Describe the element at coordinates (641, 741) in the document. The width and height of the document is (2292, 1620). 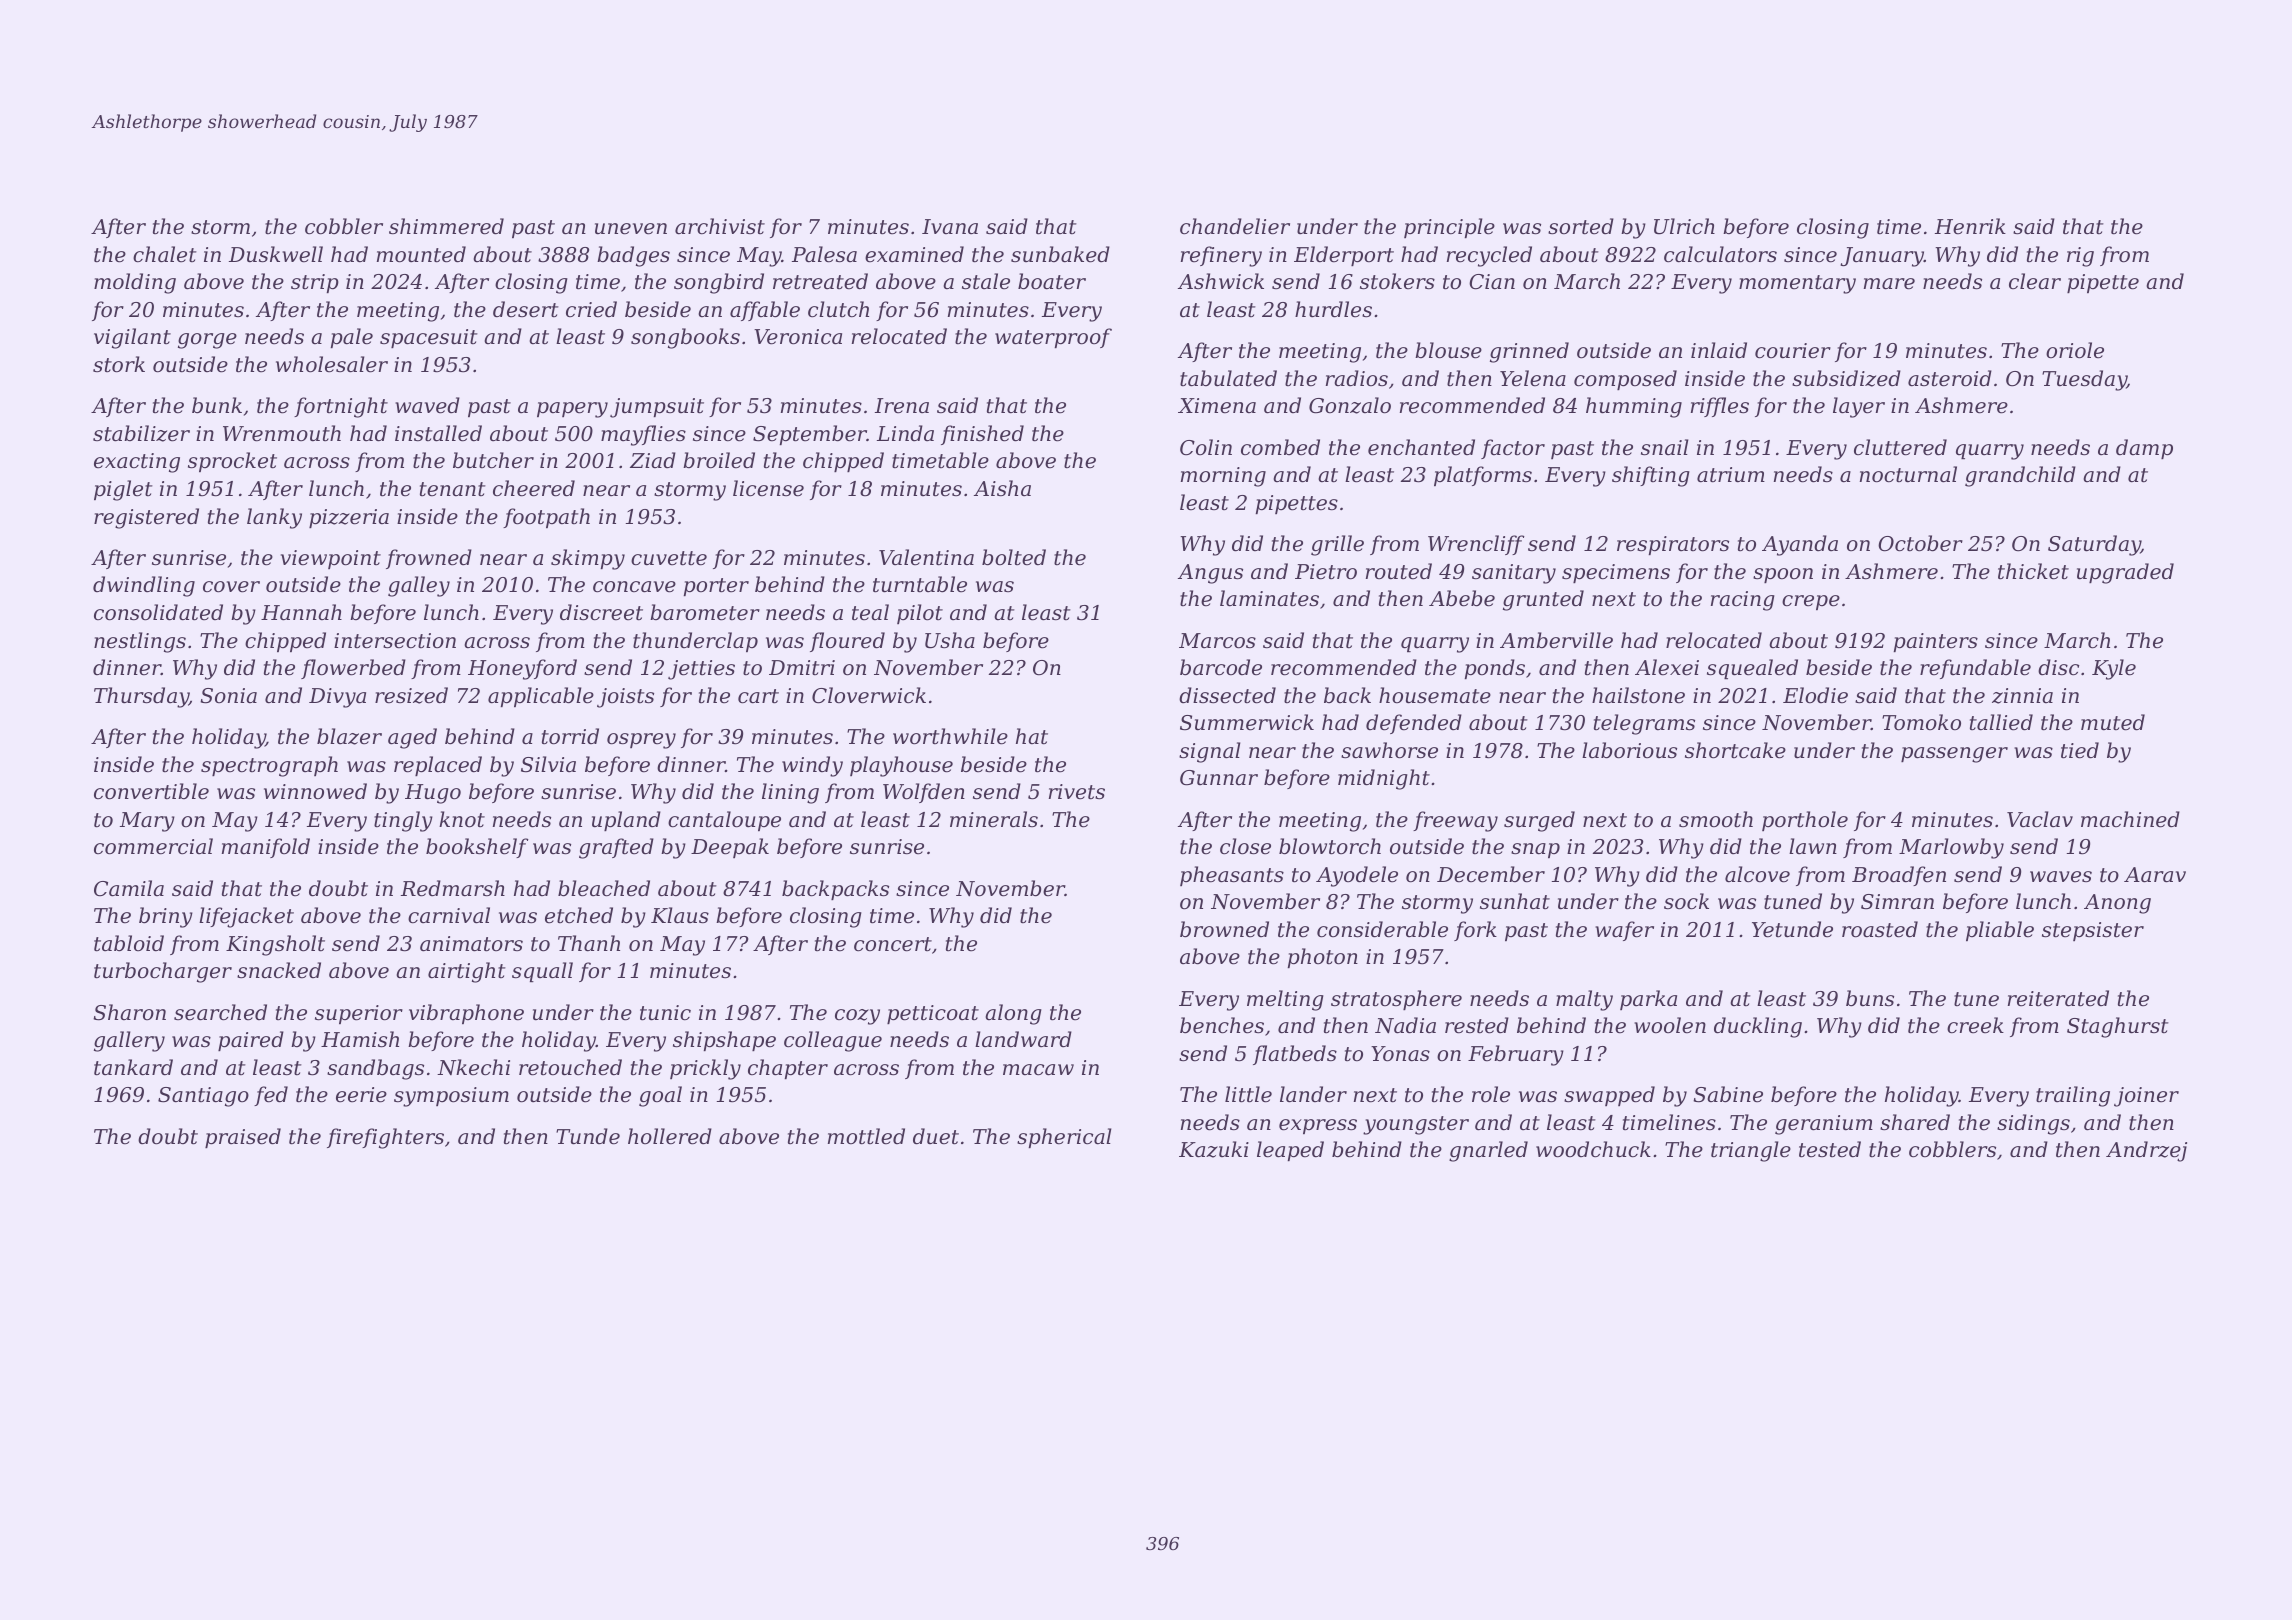
I see `osprey` at that location.
